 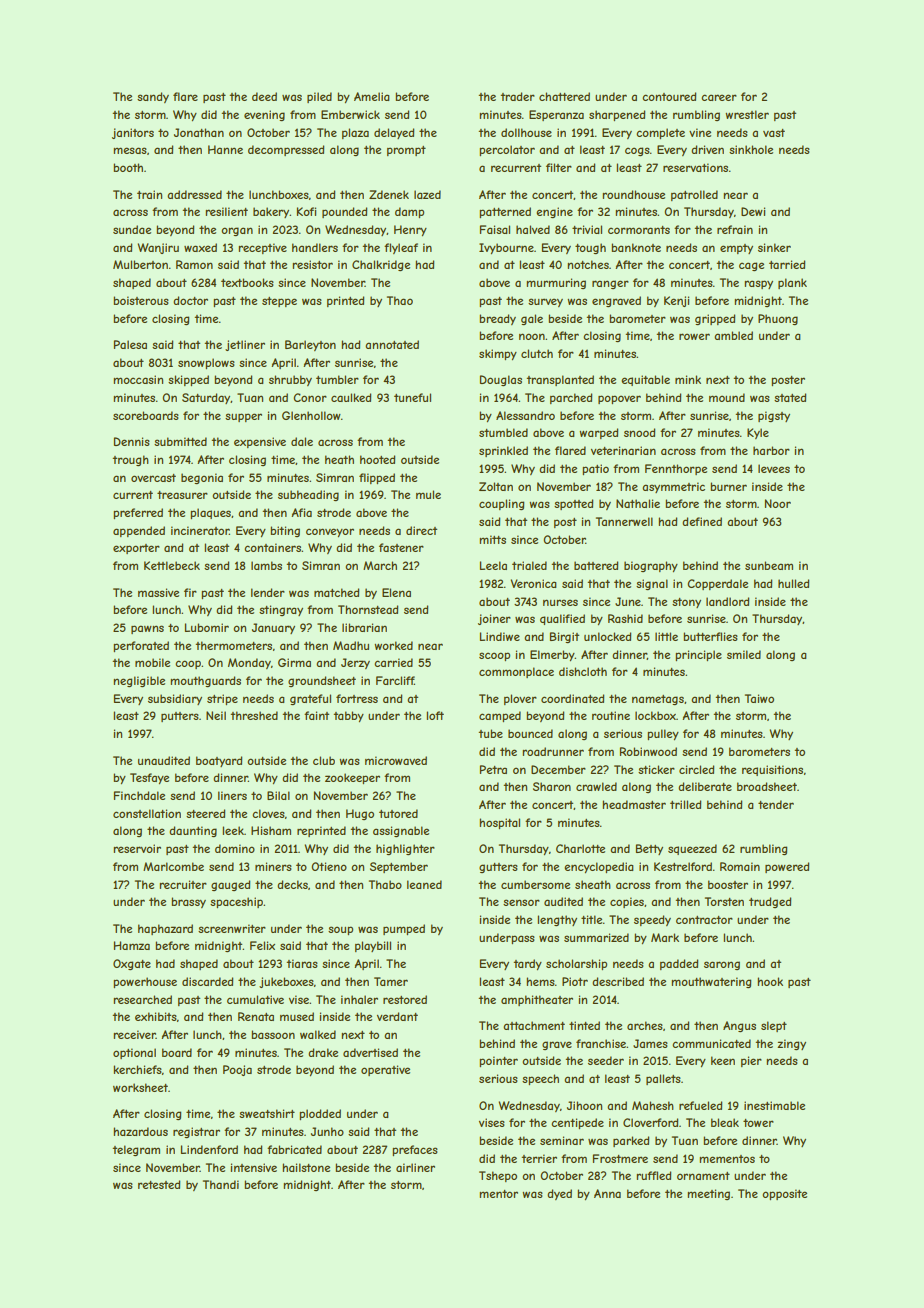 I want to click on worksheet, so click(x=140, y=1087).
